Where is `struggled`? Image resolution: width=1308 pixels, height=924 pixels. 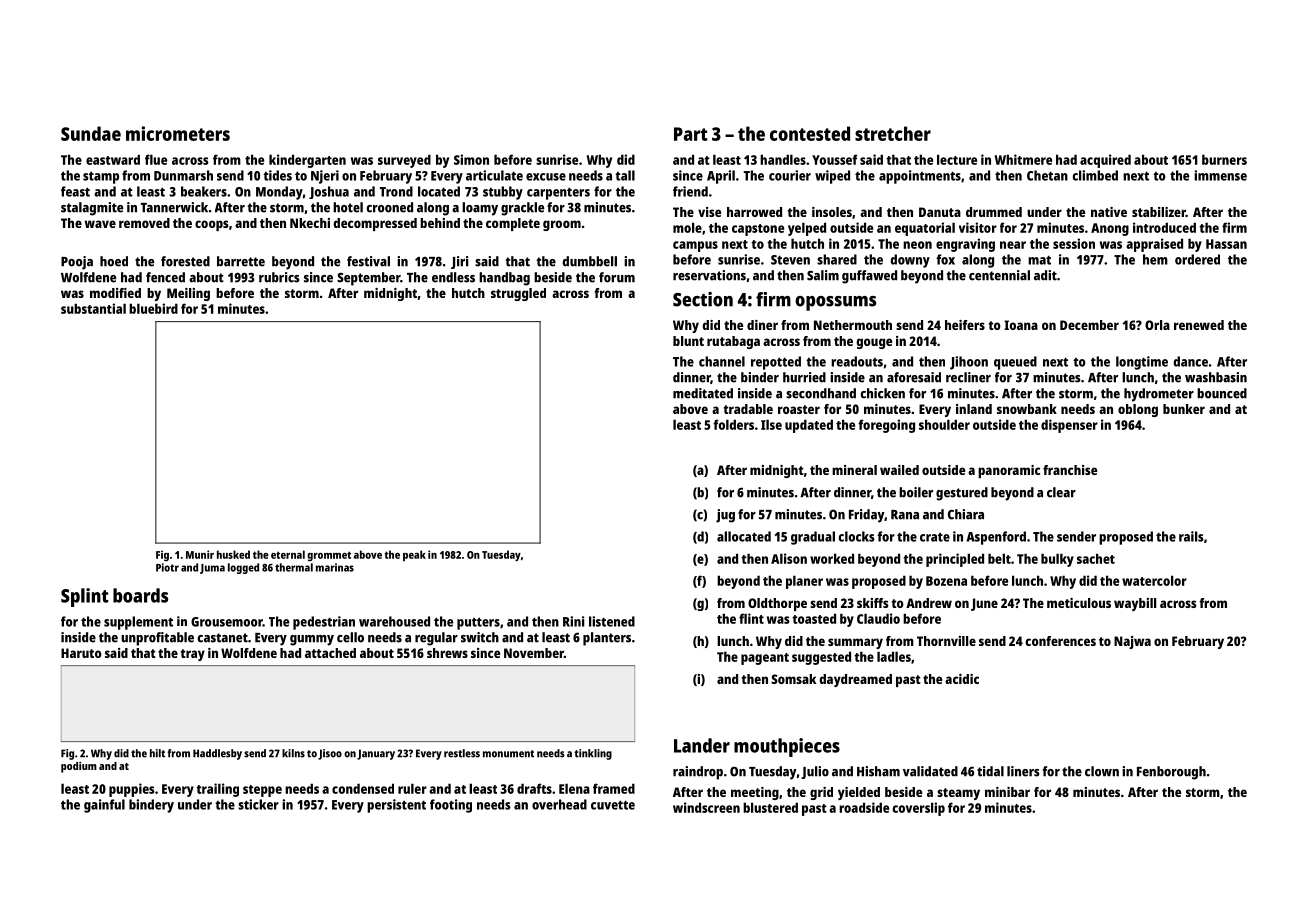
struggled is located at coordinates (518, 294).
